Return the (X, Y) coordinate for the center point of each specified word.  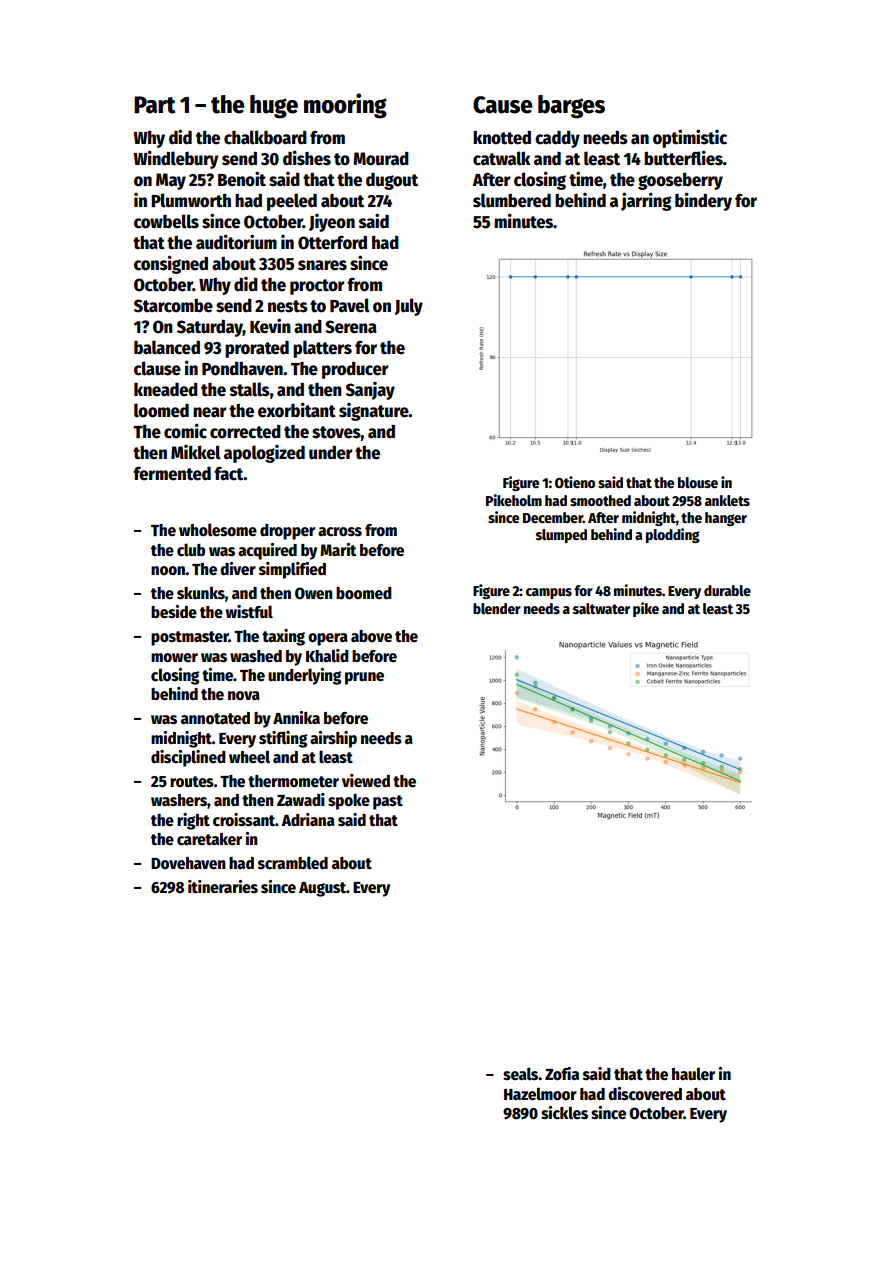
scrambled (293, 863)
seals (521, 1074)
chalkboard (265, 137)
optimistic (690, 138)
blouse (698, 482)
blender (497, 608)
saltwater (601, 608)
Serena (351, 327)
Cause (502, 105)
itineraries (223, 886)
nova (244, 695)
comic (185, 431)
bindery (703, 201)
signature (374, 412)
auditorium (236, 242)
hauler (693, 1074)
